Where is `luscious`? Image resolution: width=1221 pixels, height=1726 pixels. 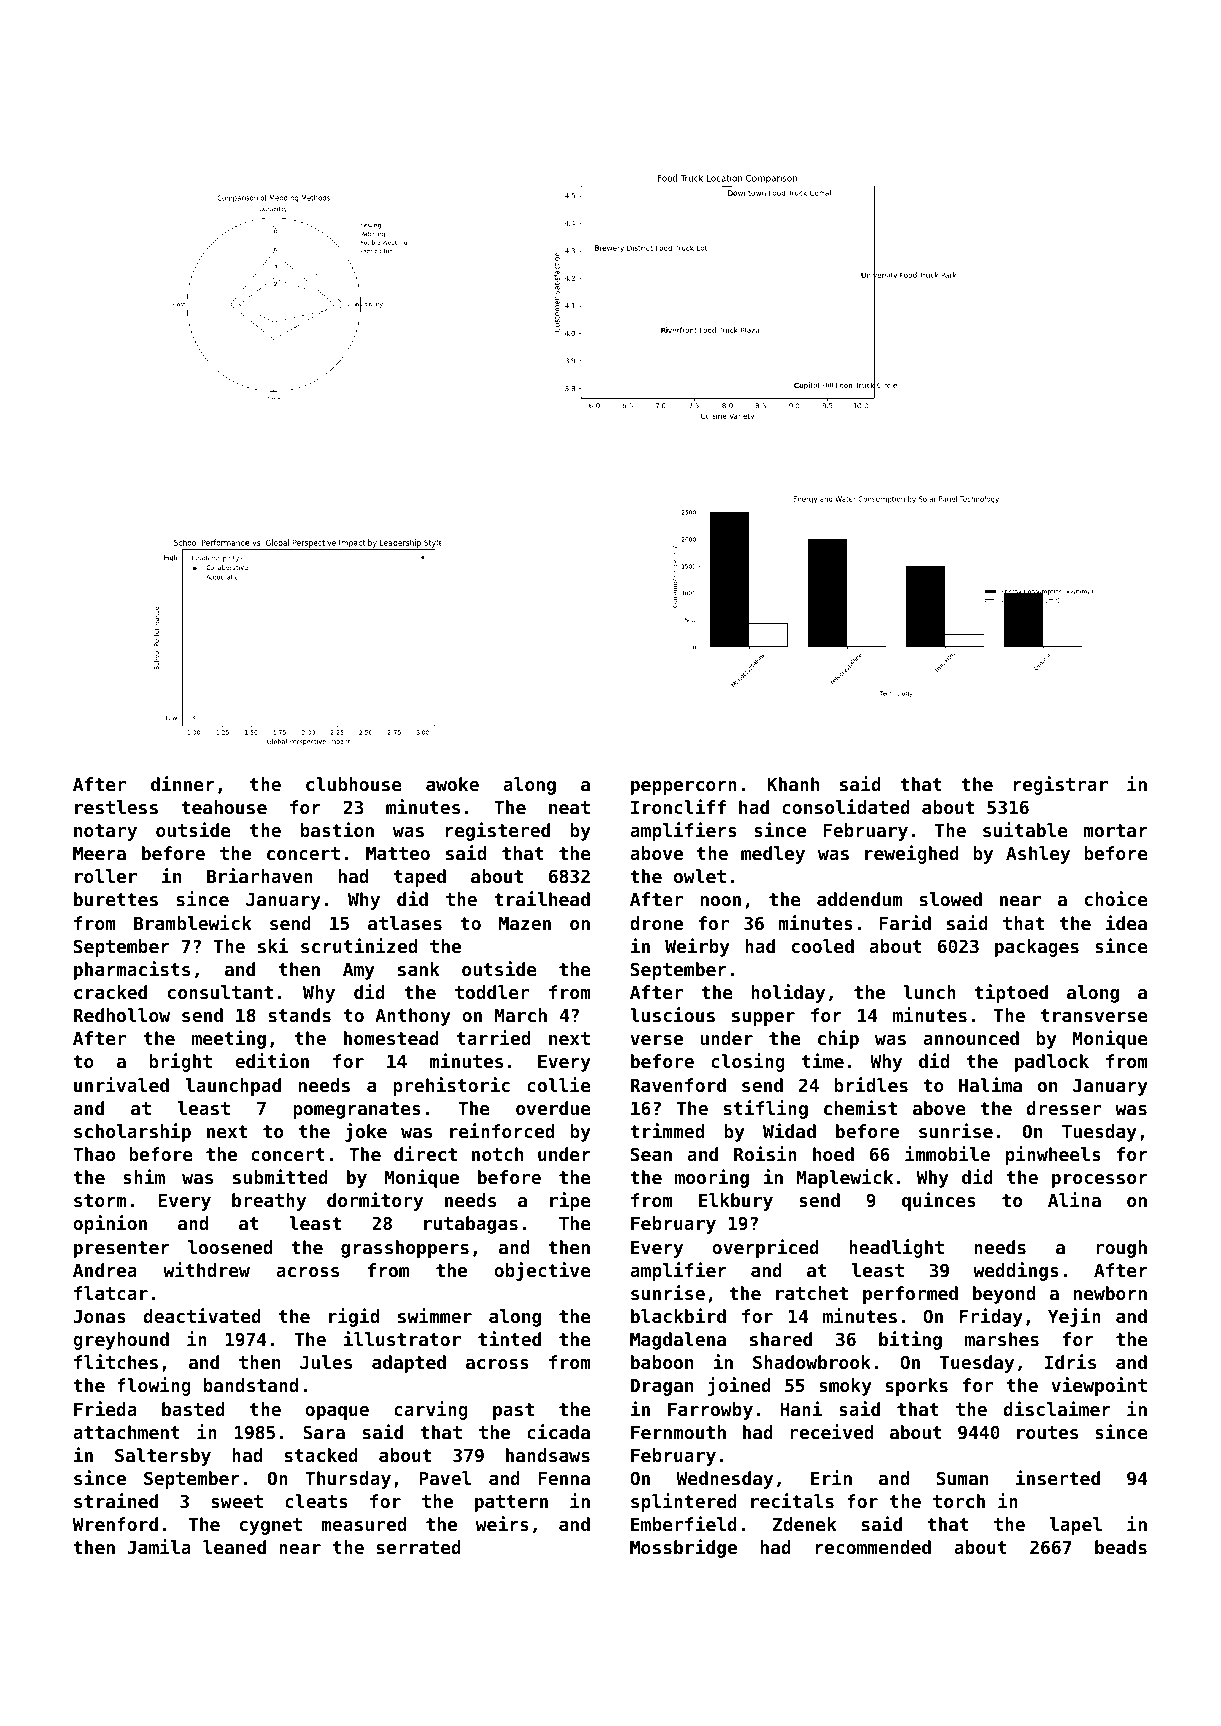
luscious is located at coordinates (672, 1014).
